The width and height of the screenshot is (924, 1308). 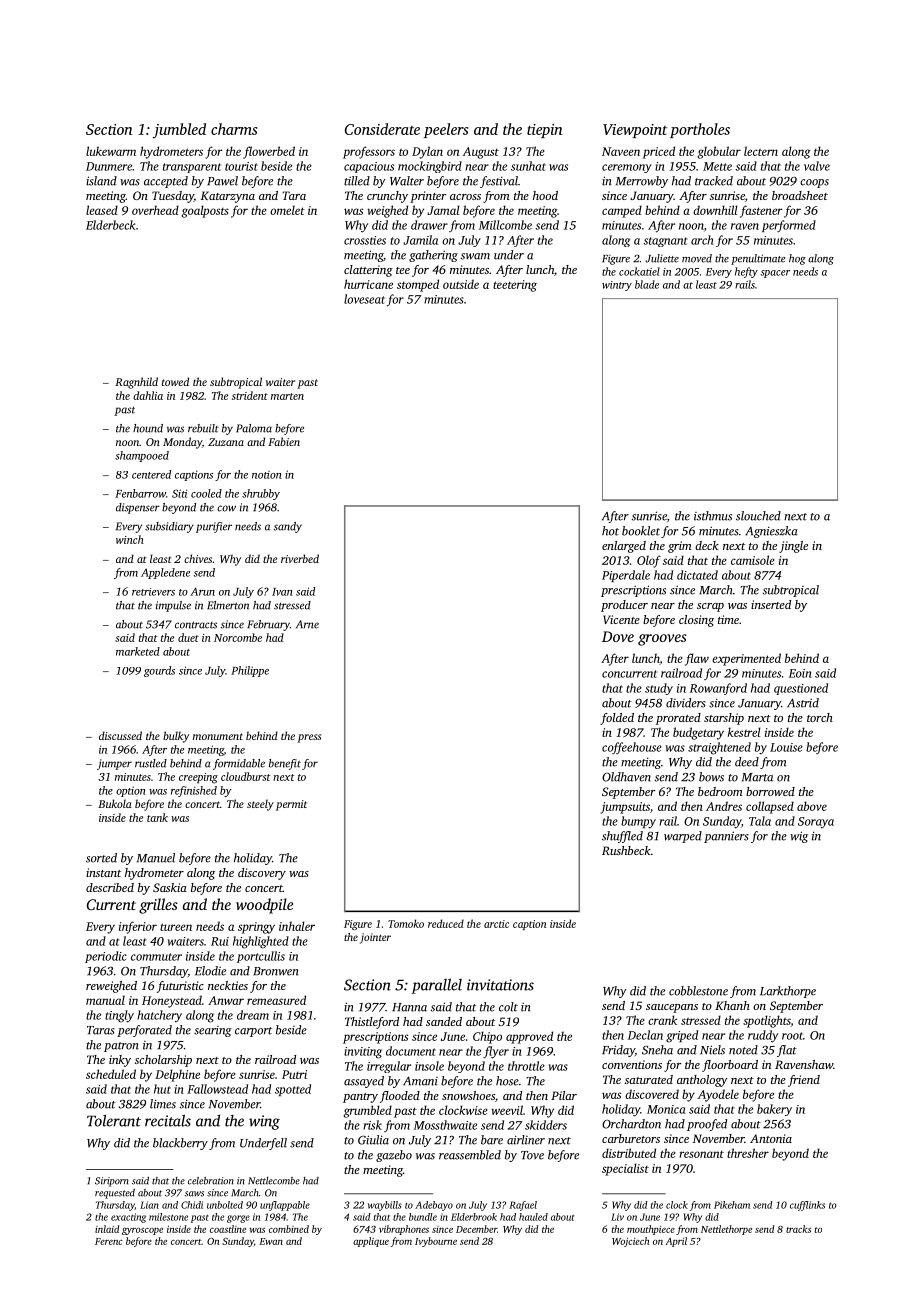 I want to click on portholes, so click(x=700, y=130).
